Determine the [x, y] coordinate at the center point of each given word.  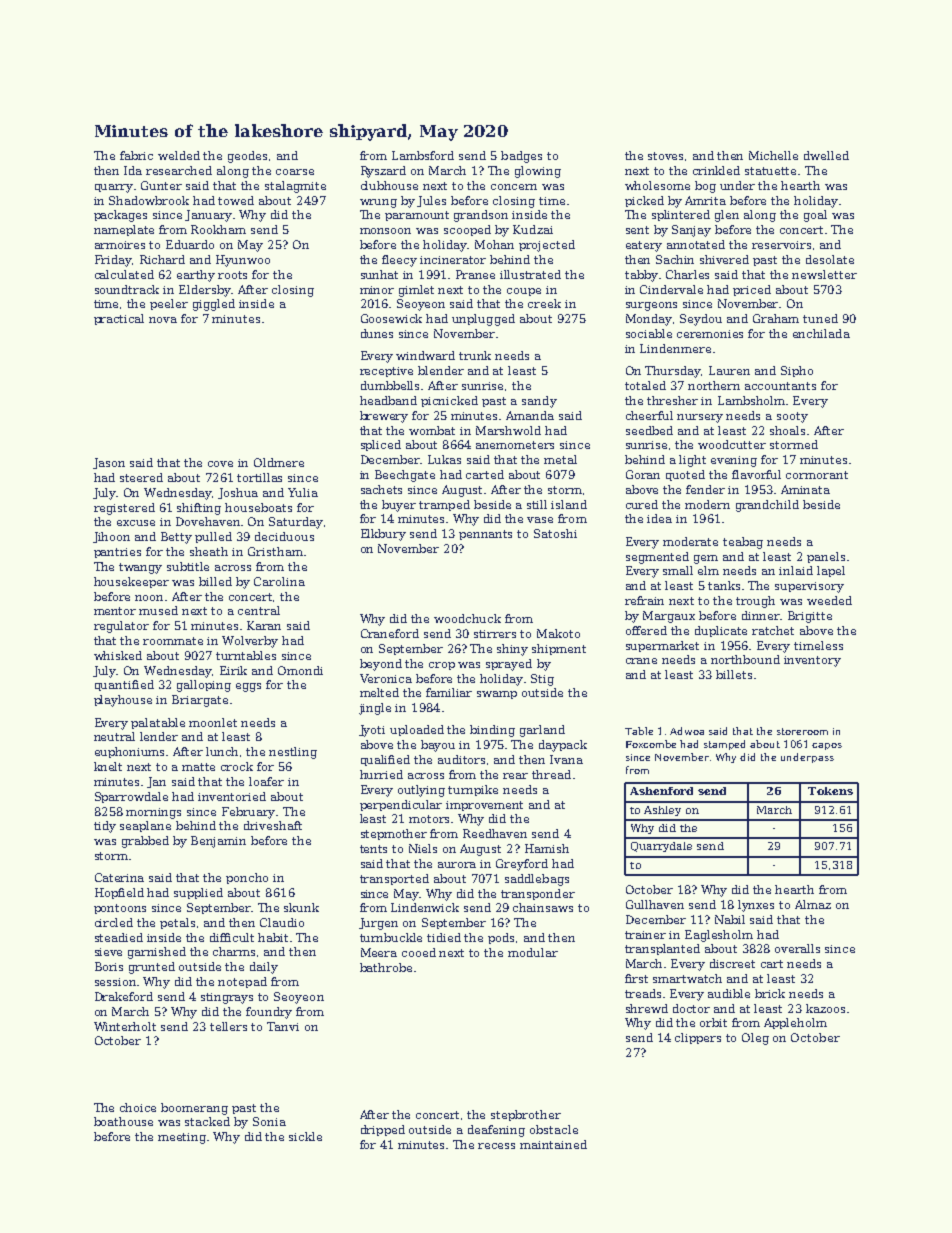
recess [496, 1146]
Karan [264, 625]
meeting [182, 1138]
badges [521, 157]
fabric [136, 155]
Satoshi [555, 533]
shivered [724, 259]
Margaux [669, 617]
